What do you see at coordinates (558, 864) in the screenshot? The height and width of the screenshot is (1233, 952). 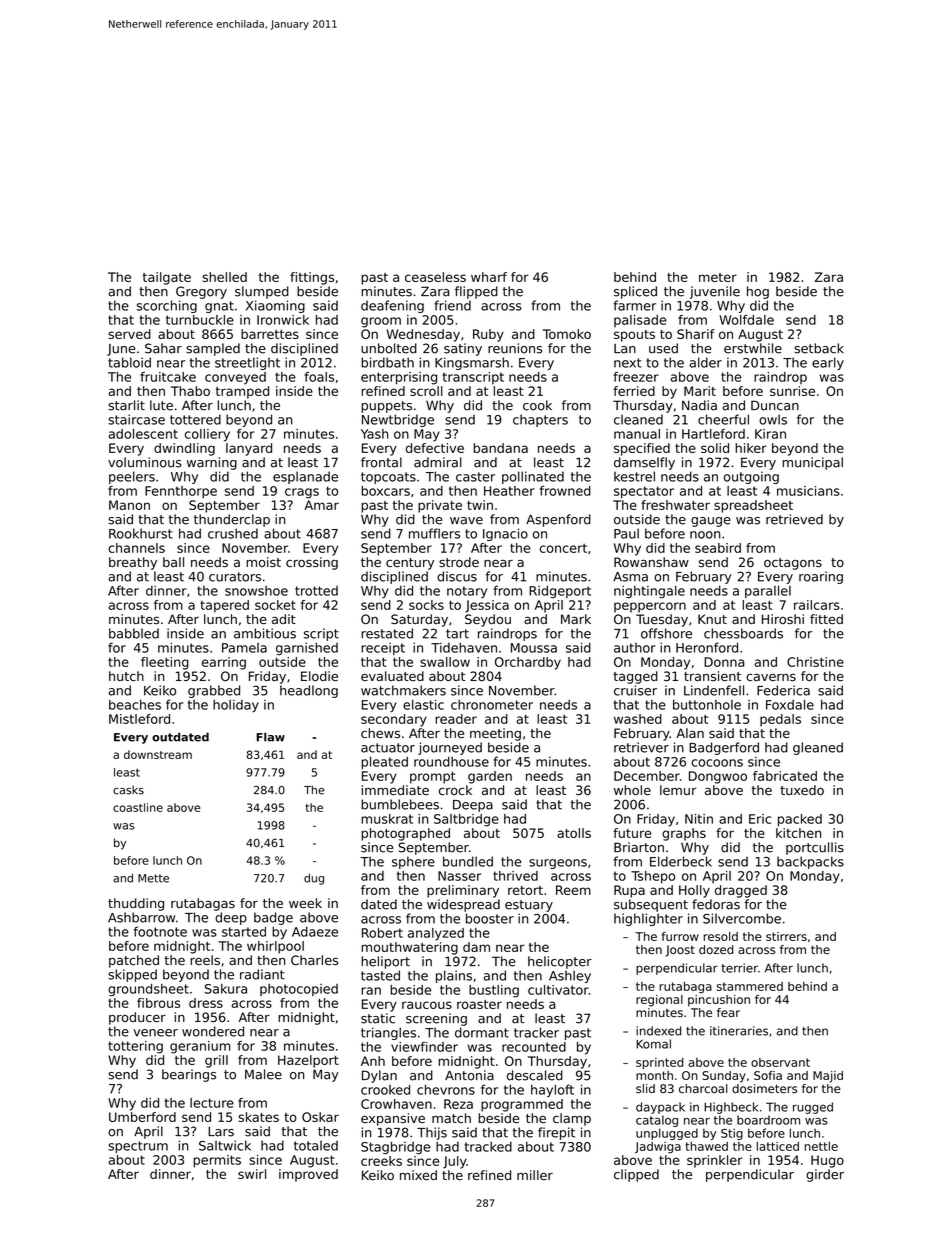 I see `surgeons` at bounding box center [558, 864].
